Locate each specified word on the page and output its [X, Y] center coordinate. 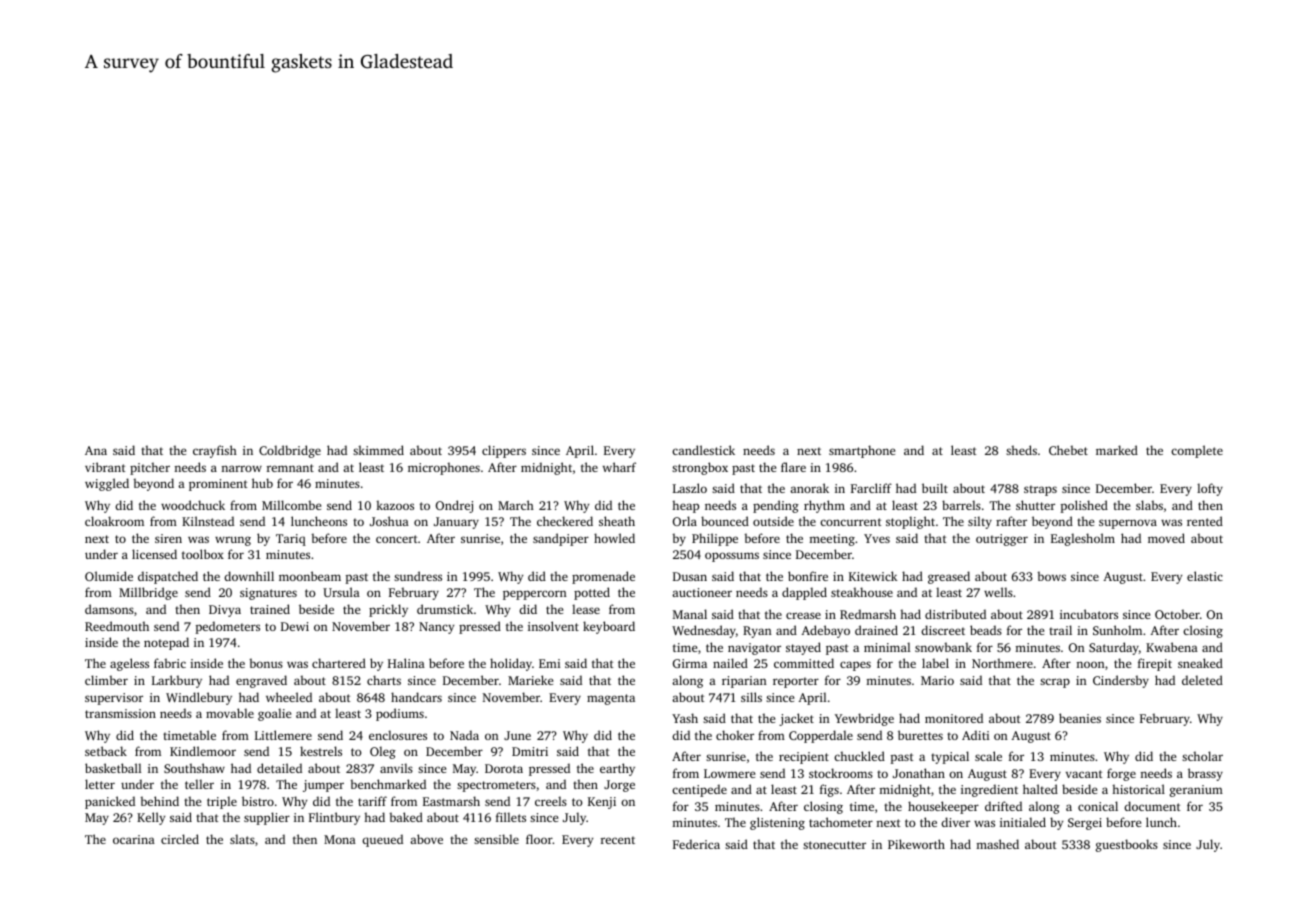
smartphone [862, 451]
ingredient [989, 790]
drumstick [445, 609]
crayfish [215, 451]
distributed [955, 614]
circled [180, 839]
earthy [617, 769]
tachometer [841, 822]
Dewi [295, 626]
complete [1197, 451]
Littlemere [283, 735]
